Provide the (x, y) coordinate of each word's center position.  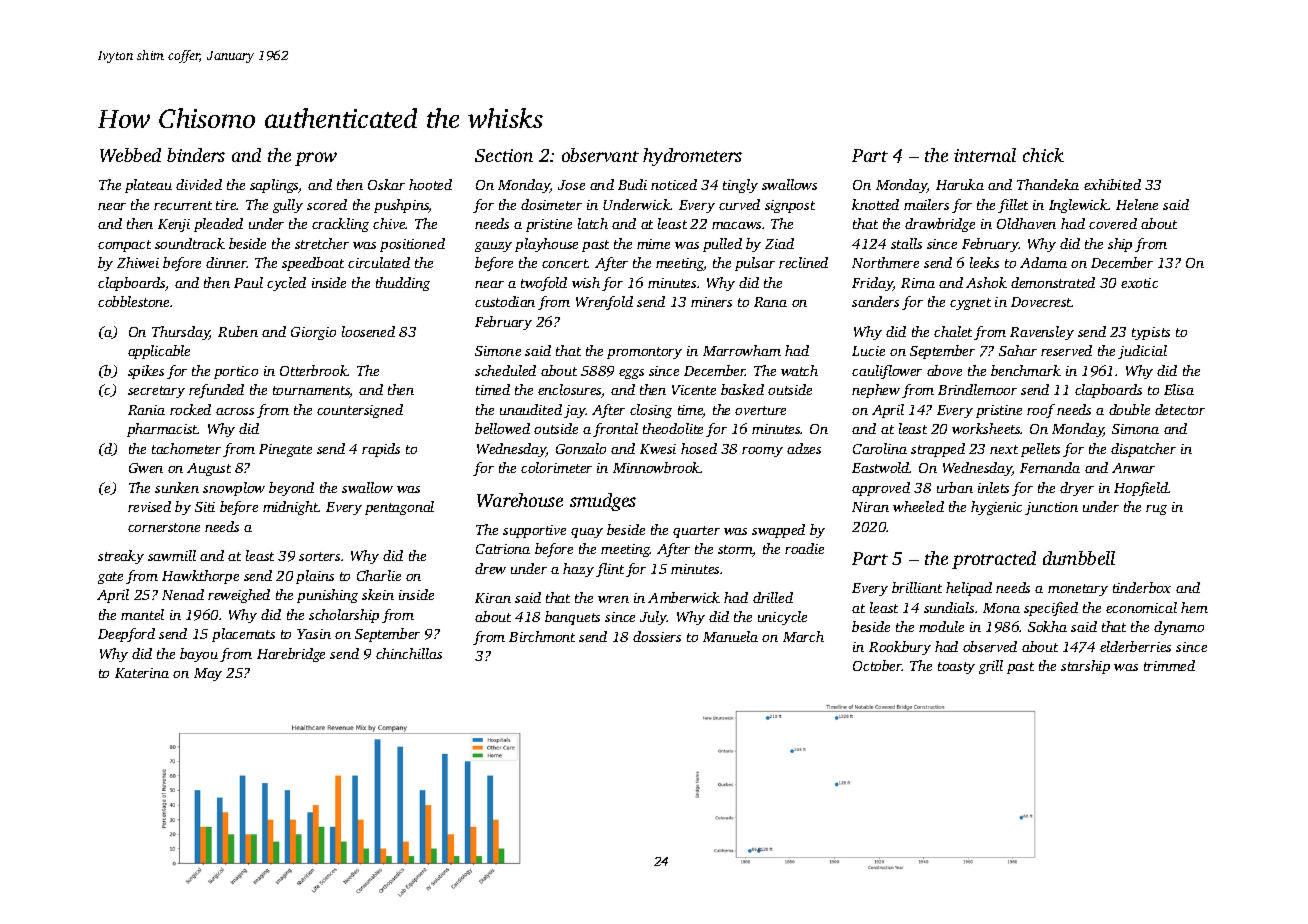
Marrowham (742, 350)
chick (1043, 155)
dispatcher (1143, 450)
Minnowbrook (657, 467)
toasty (956, 668)
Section (504, 155)
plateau (148, 186)
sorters (319, 556)
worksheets (986, 428)
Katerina (142, 673)
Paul (248, 282)
